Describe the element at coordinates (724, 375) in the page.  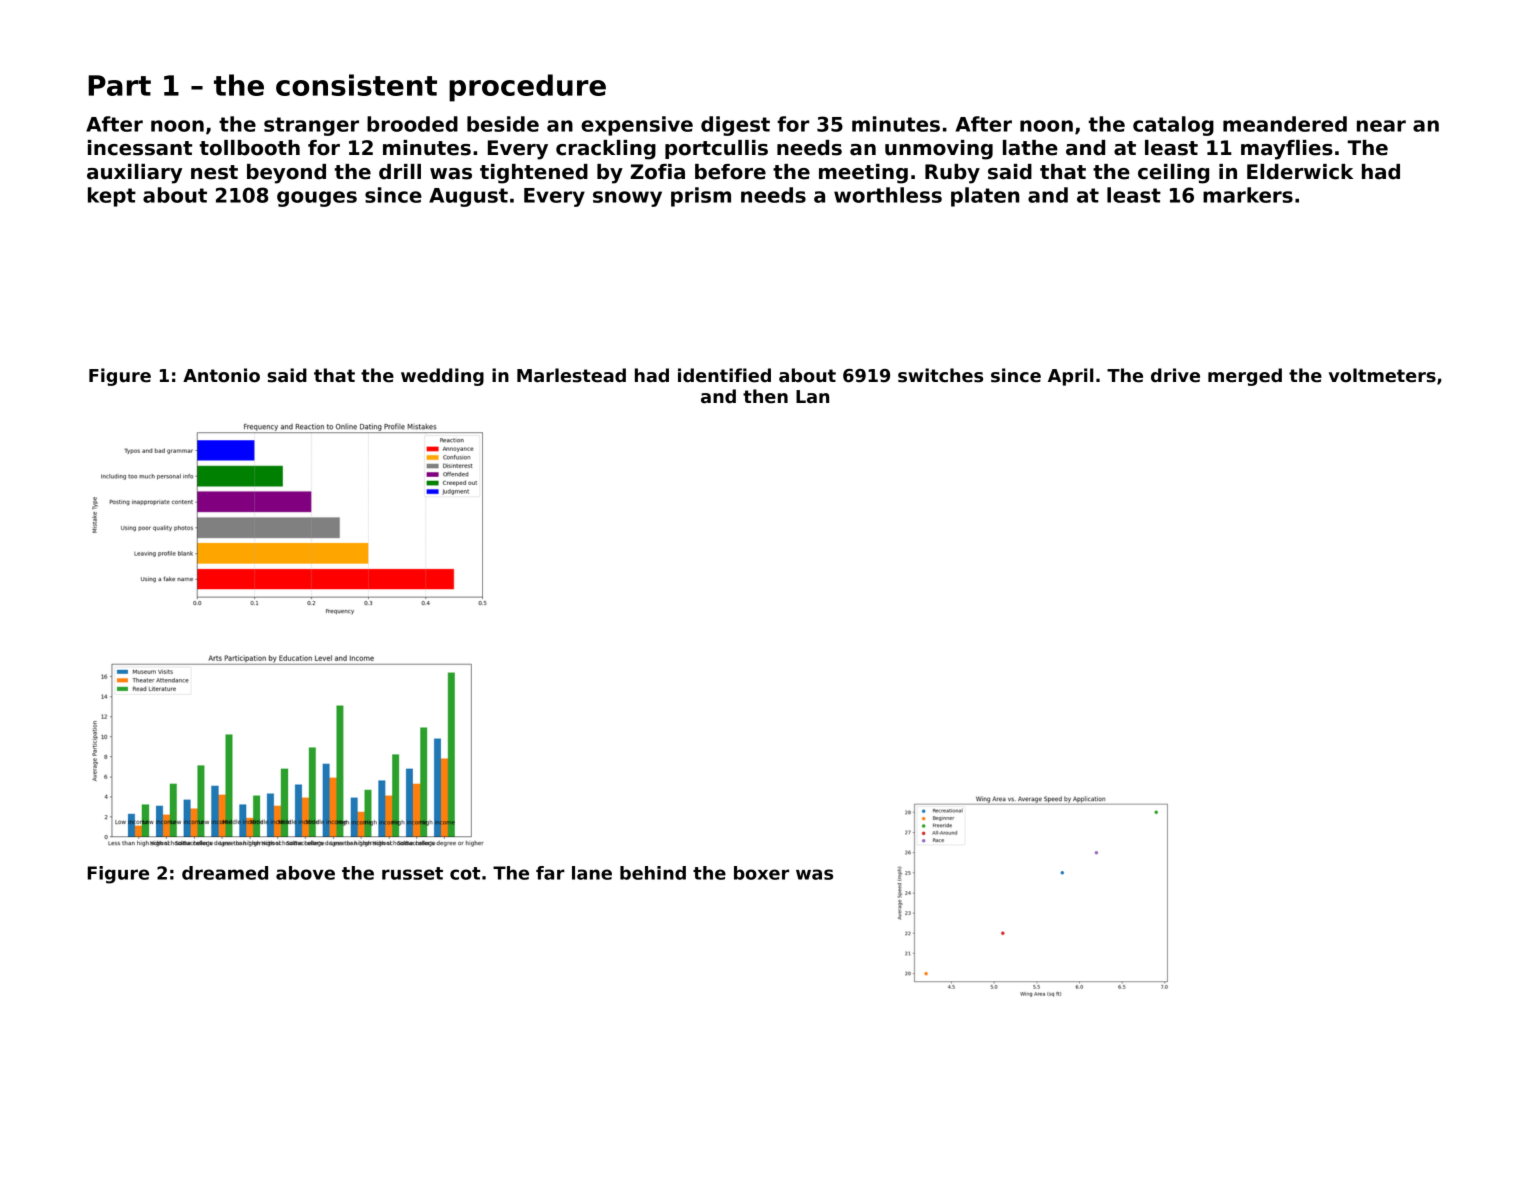
I see `identified` at that location.
